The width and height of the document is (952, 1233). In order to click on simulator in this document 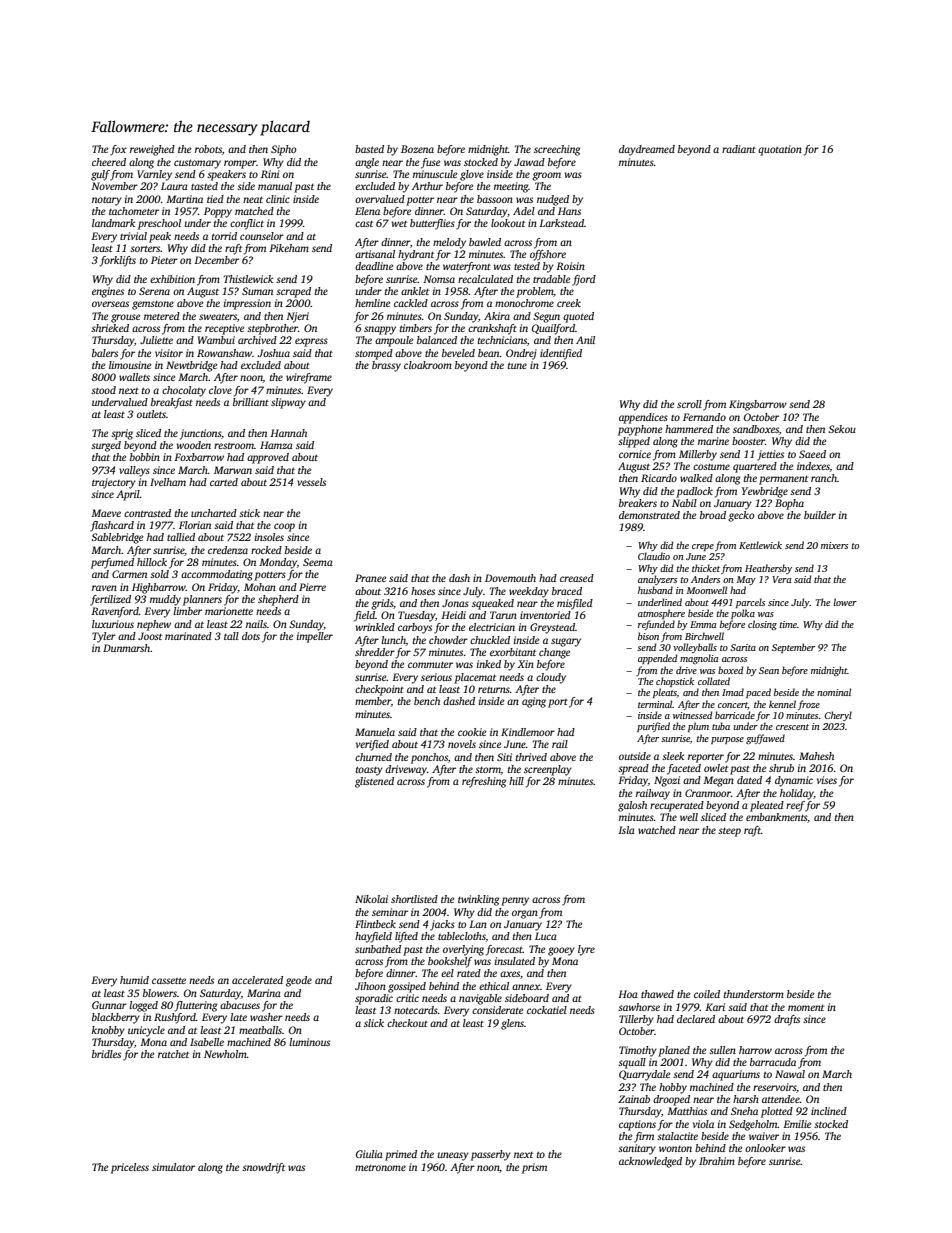, I will do `click(173, 1167)`.
